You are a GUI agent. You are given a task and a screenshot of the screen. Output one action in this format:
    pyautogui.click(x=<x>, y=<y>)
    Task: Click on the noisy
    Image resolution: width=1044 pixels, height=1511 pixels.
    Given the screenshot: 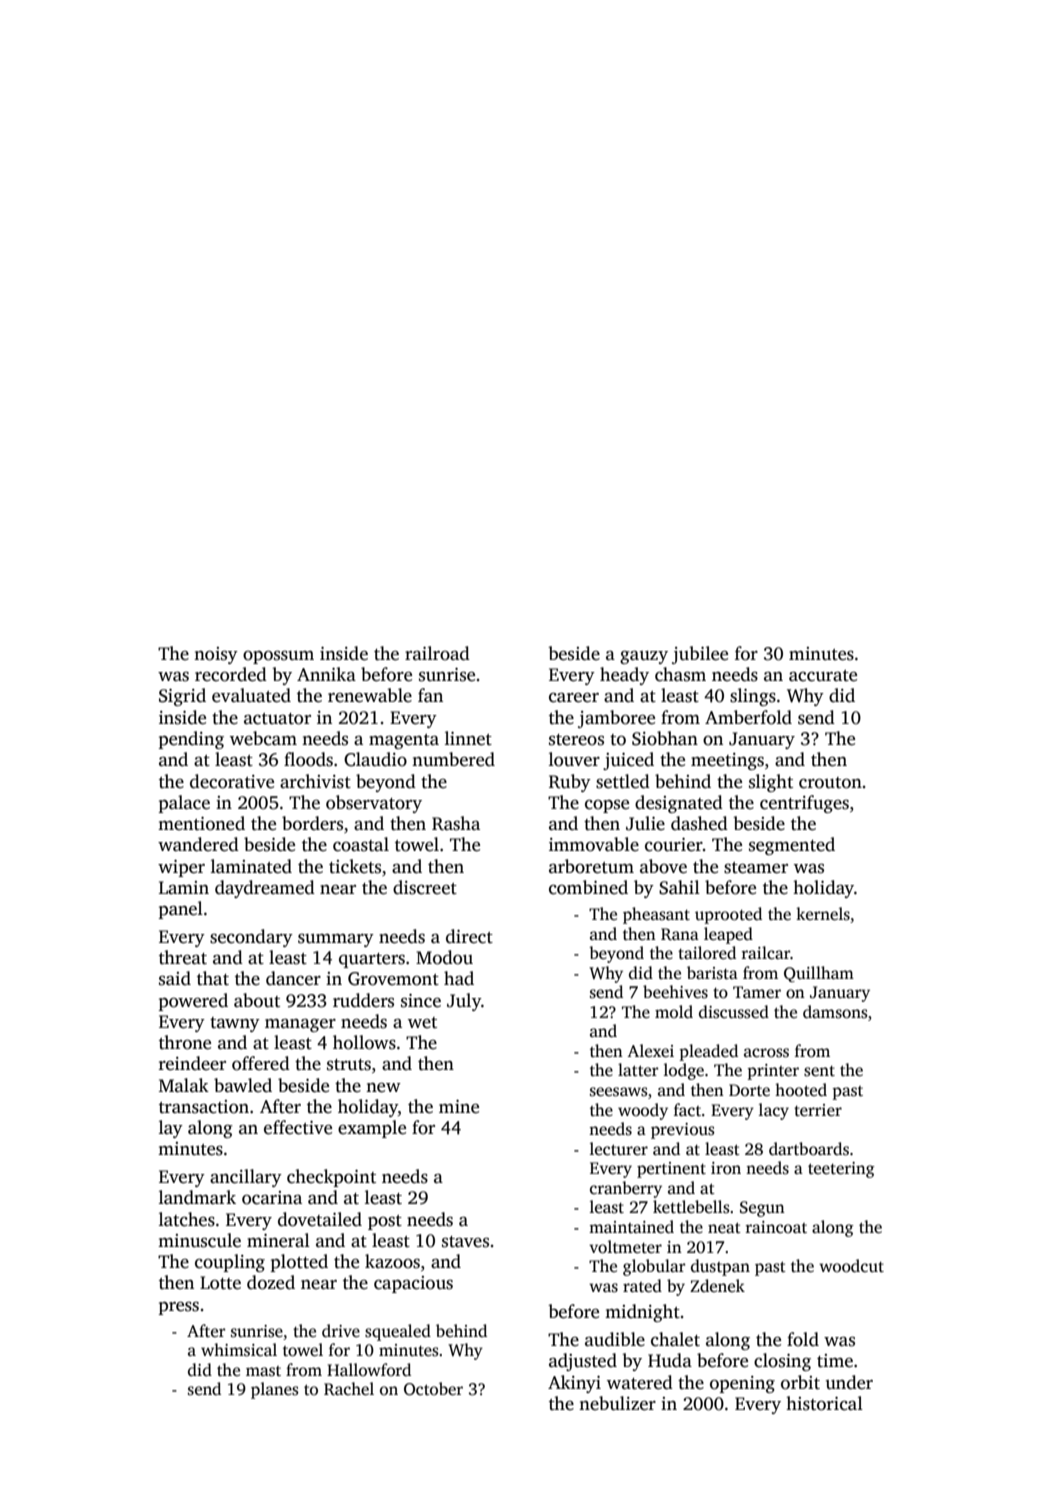 What is the action you would take?
    pyautogui.click(x=216, y=655)
